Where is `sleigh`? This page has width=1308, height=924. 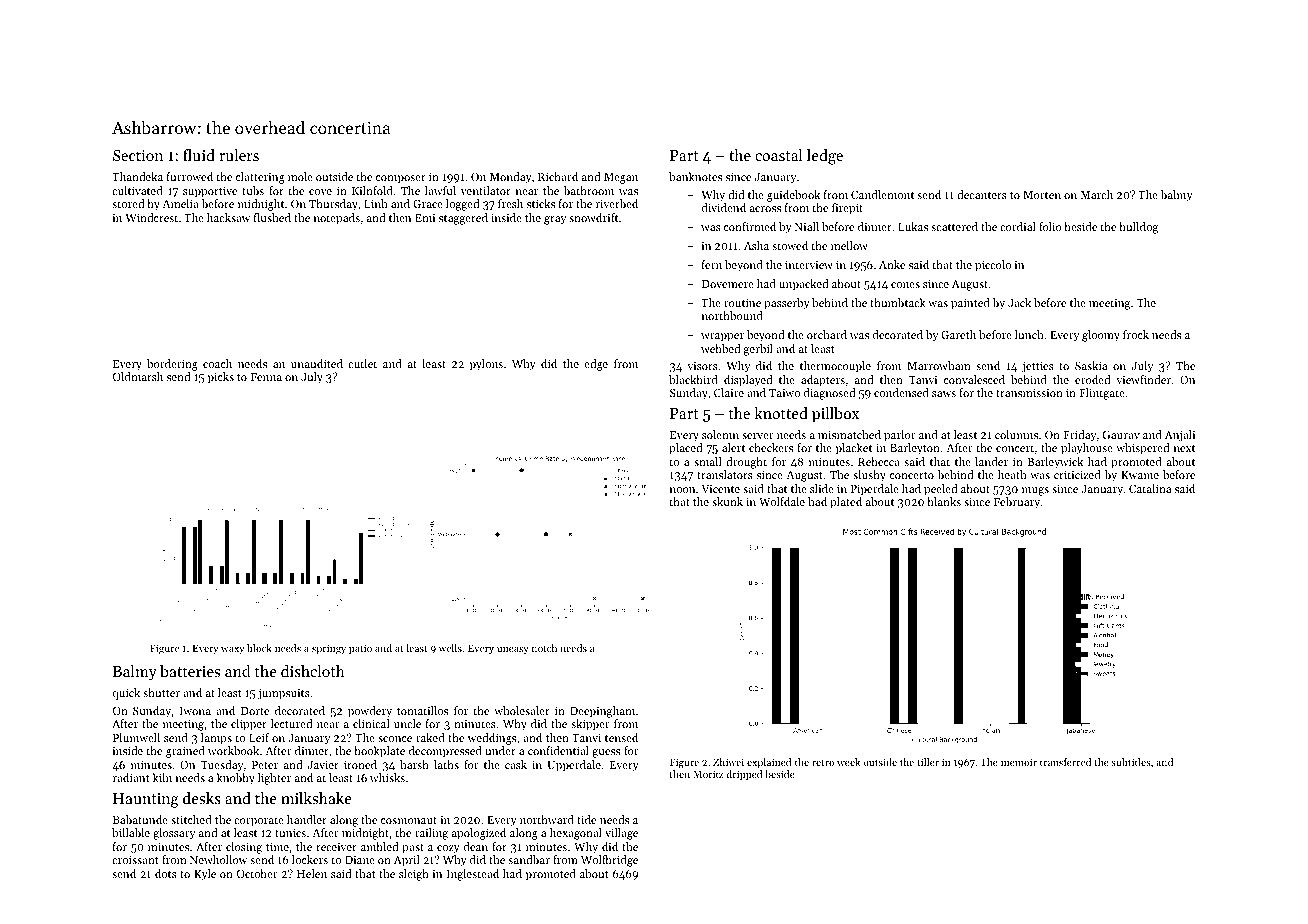 sleigh is located at coordinates (414, 875).
